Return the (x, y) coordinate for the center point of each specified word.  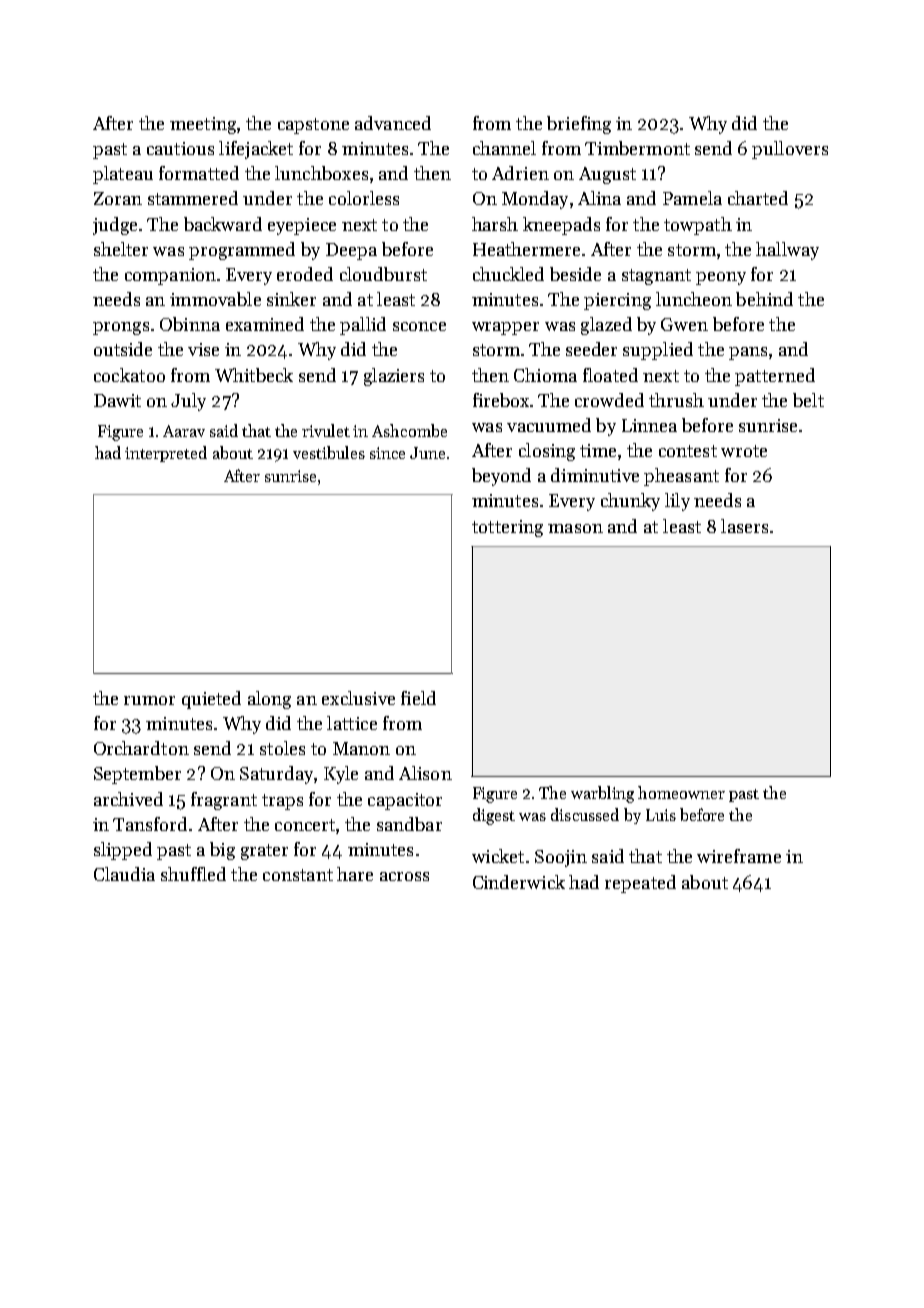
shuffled (193, 874)
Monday (535, 200)
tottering (507, 528)
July (188, 402)
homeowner (681, 792)
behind (764, 299)
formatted (199, 173)
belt (808, 400)
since (387, 453)
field (418, 698)
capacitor (405, 801)
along (269, 700)
